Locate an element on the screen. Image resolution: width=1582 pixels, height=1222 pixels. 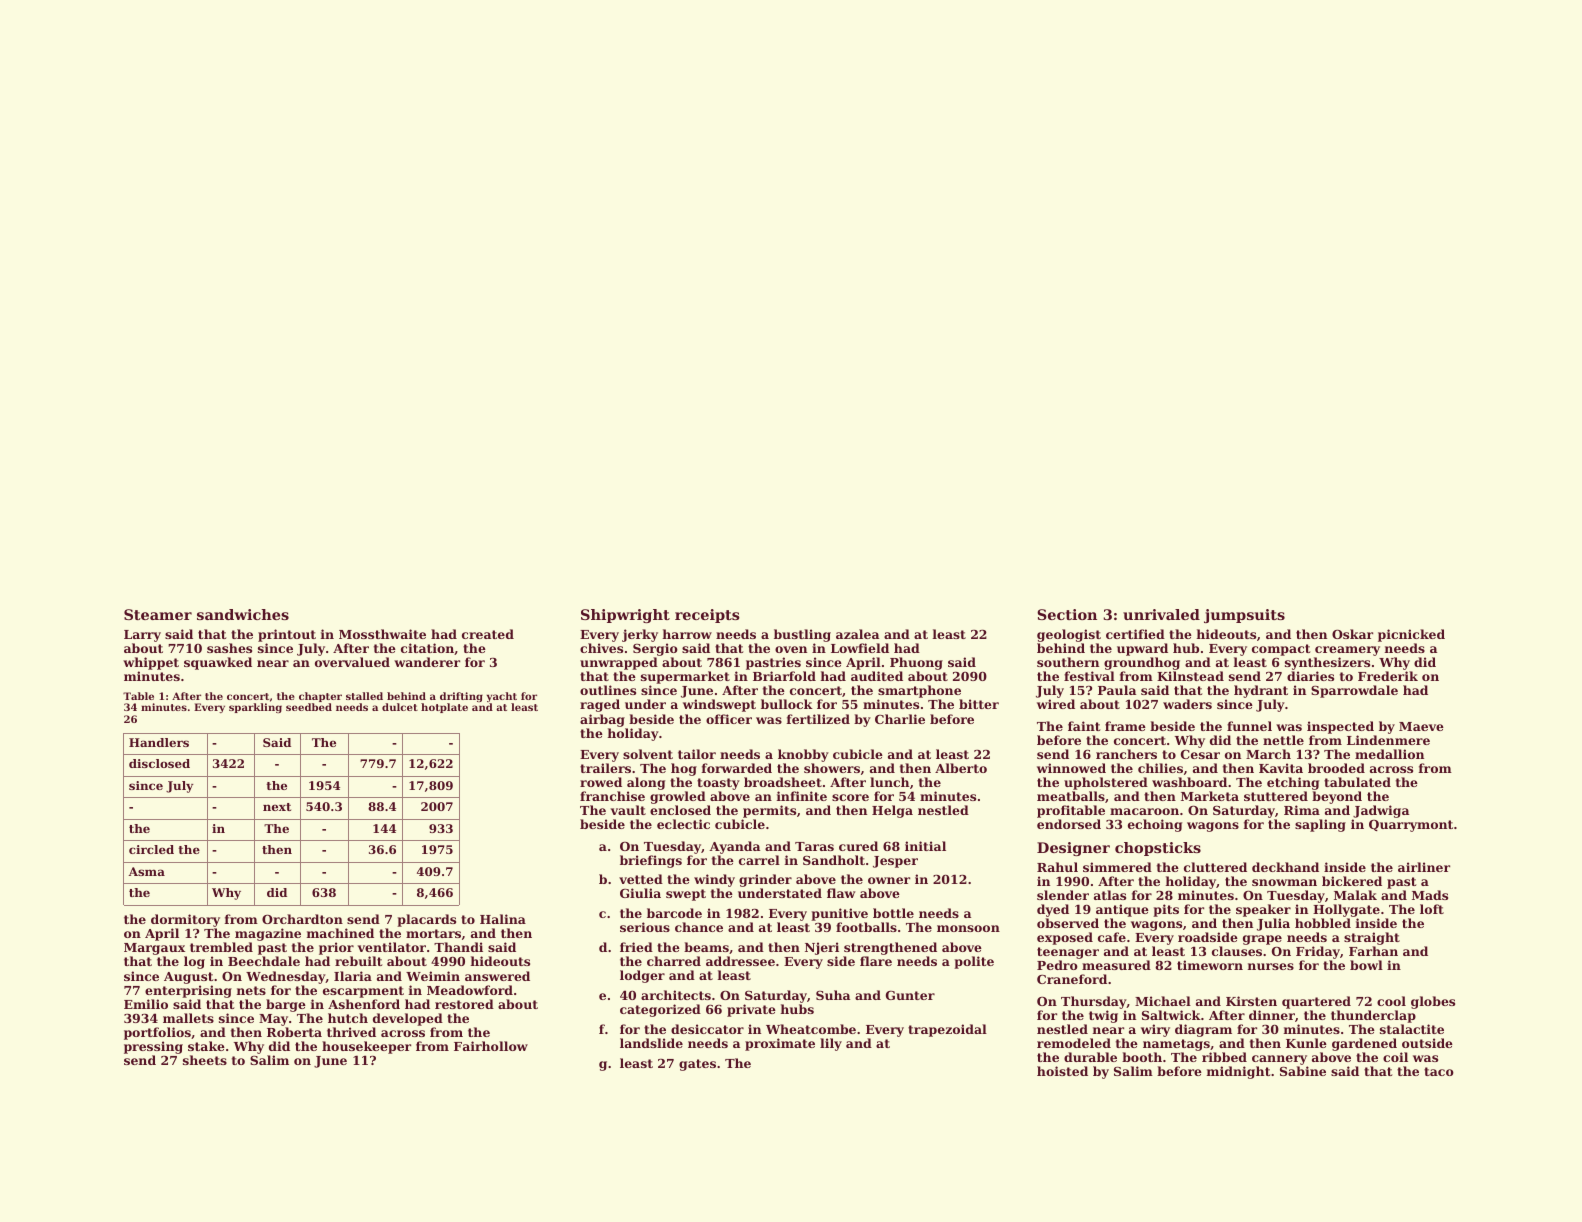
Farhan is located at coordinates (1373, 951).
